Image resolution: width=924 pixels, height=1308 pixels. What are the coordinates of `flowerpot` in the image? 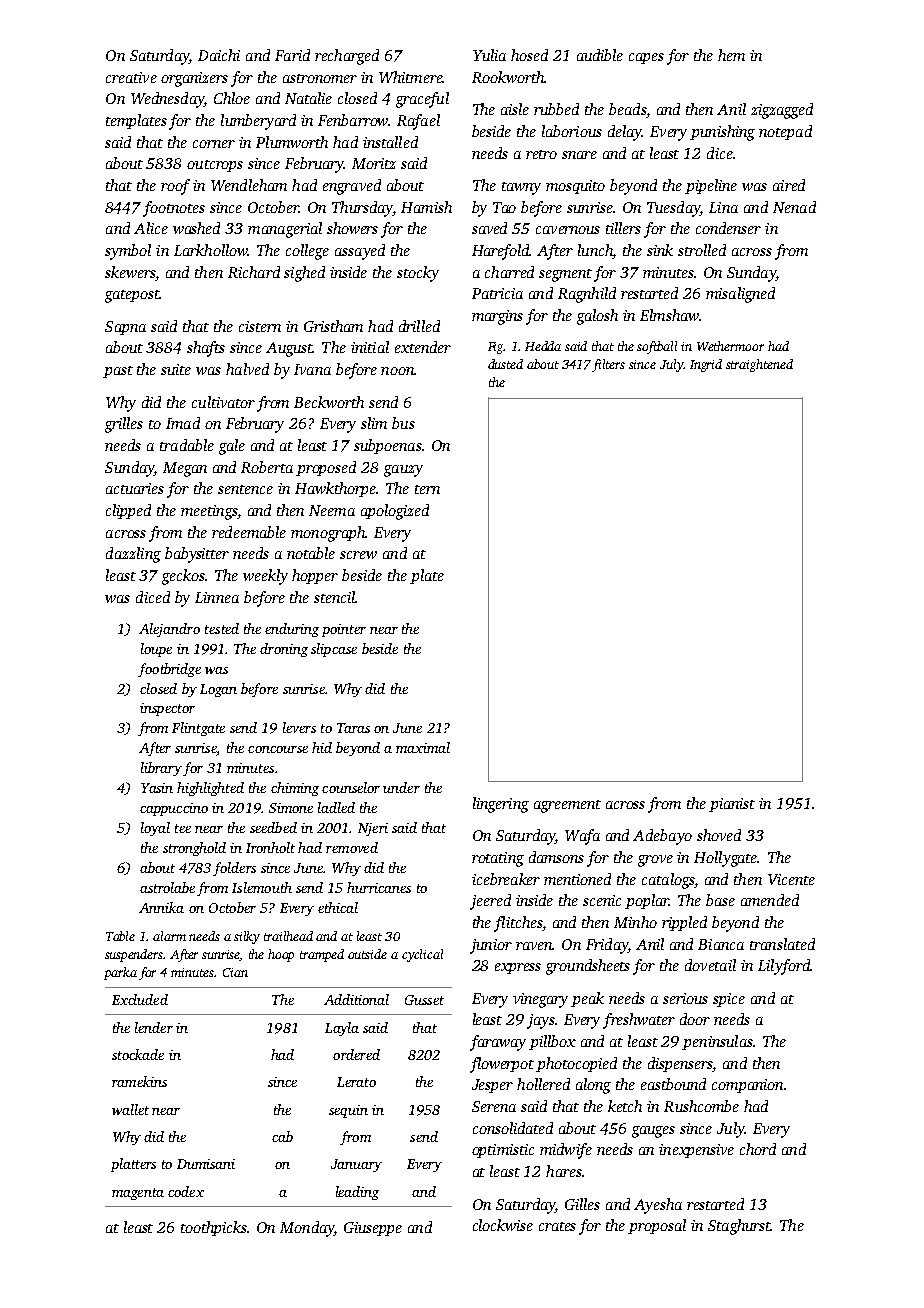 It's located at (502, 1065).
